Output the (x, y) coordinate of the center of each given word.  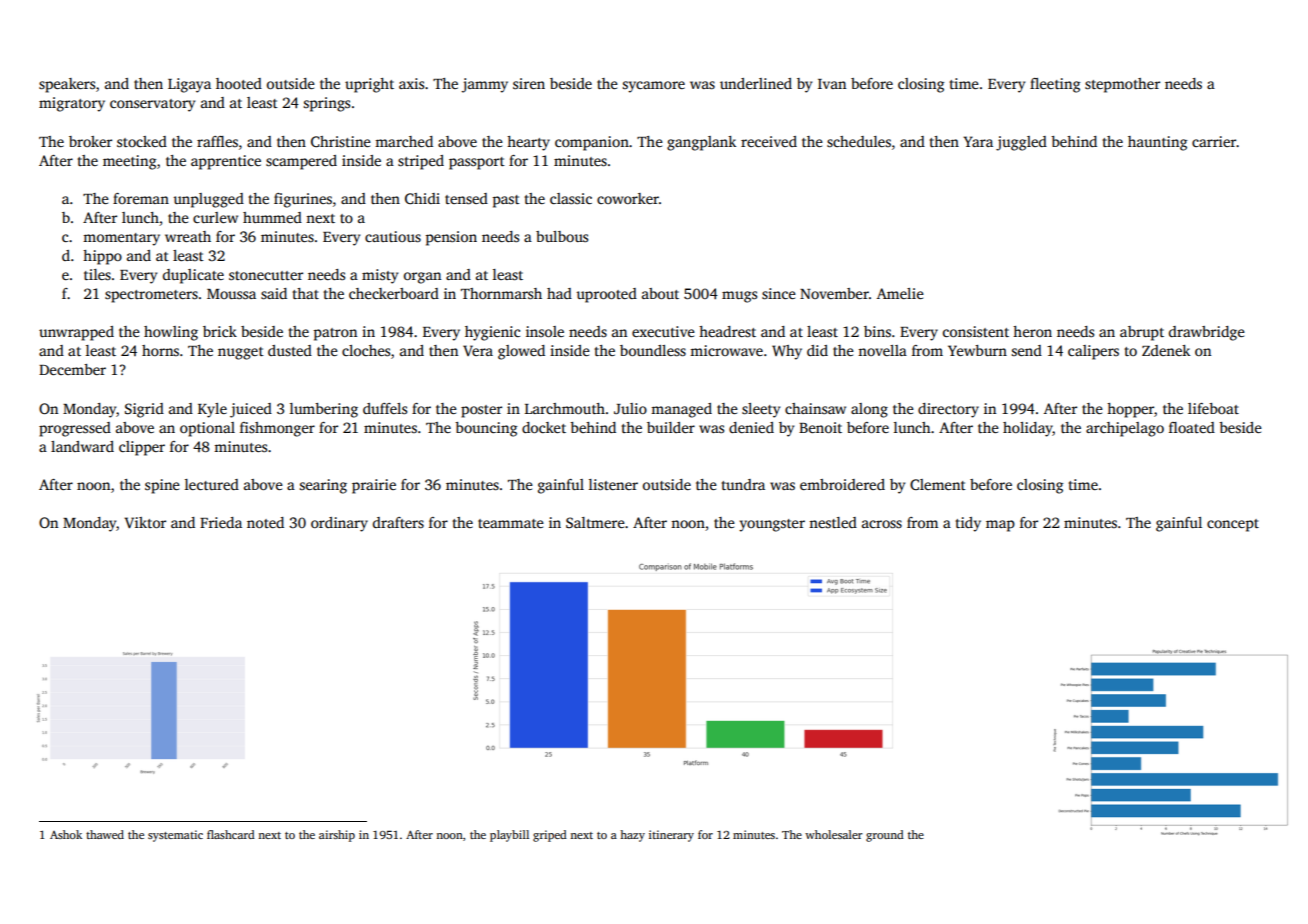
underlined (756, 83)
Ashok (66, 834)
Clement (938, 484)
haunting (1157, 143)
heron (1032, 331)
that (306, 293)
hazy (632, 836)
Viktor (145, 522)
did (817, 350)
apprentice (226, 162)
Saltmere (595, 522)
